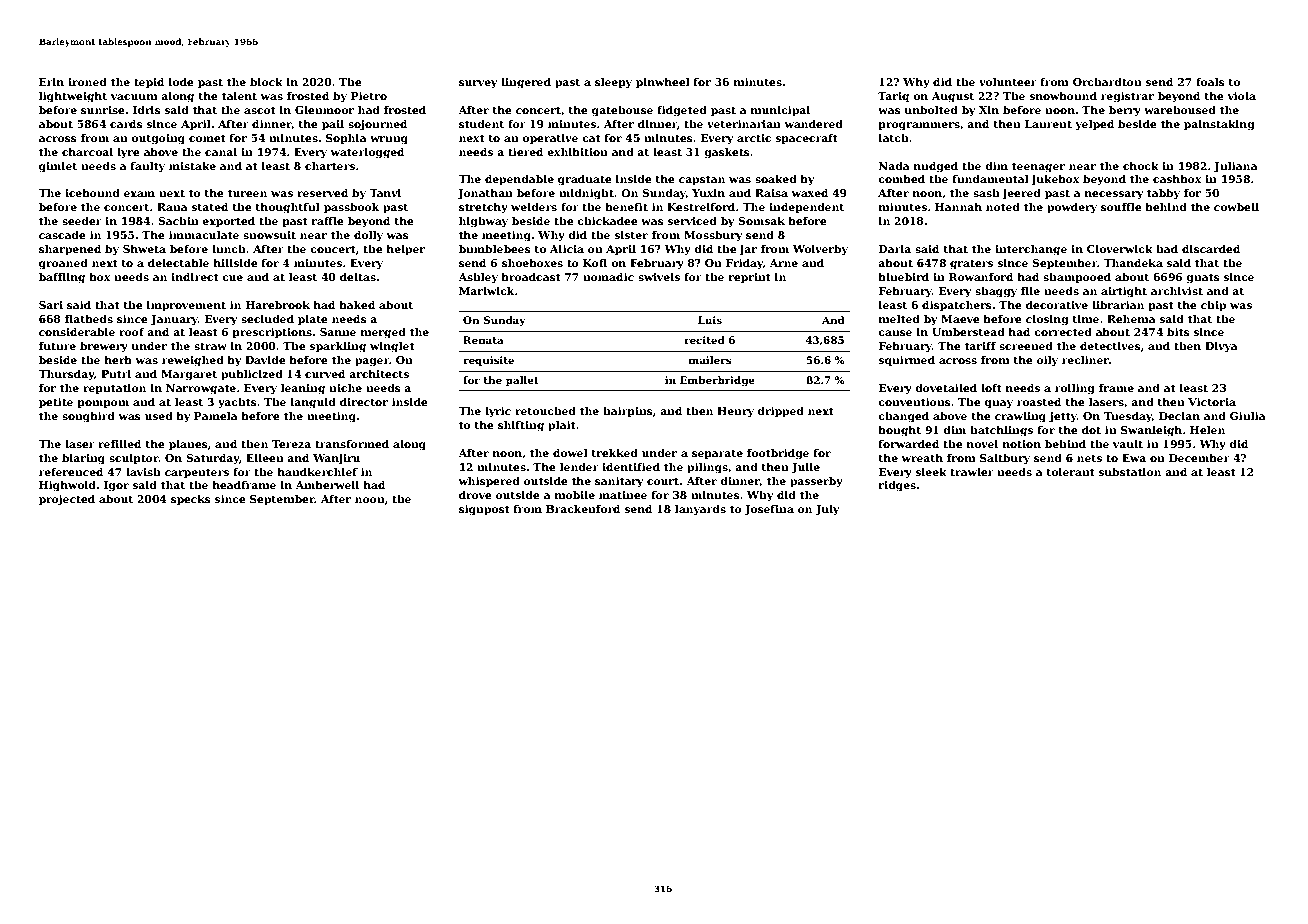 The width and height of the page is (1308, 924). What do you see at coordinates (903, 417) in the page?
I see `changed` at bounding box center [903, 417].
